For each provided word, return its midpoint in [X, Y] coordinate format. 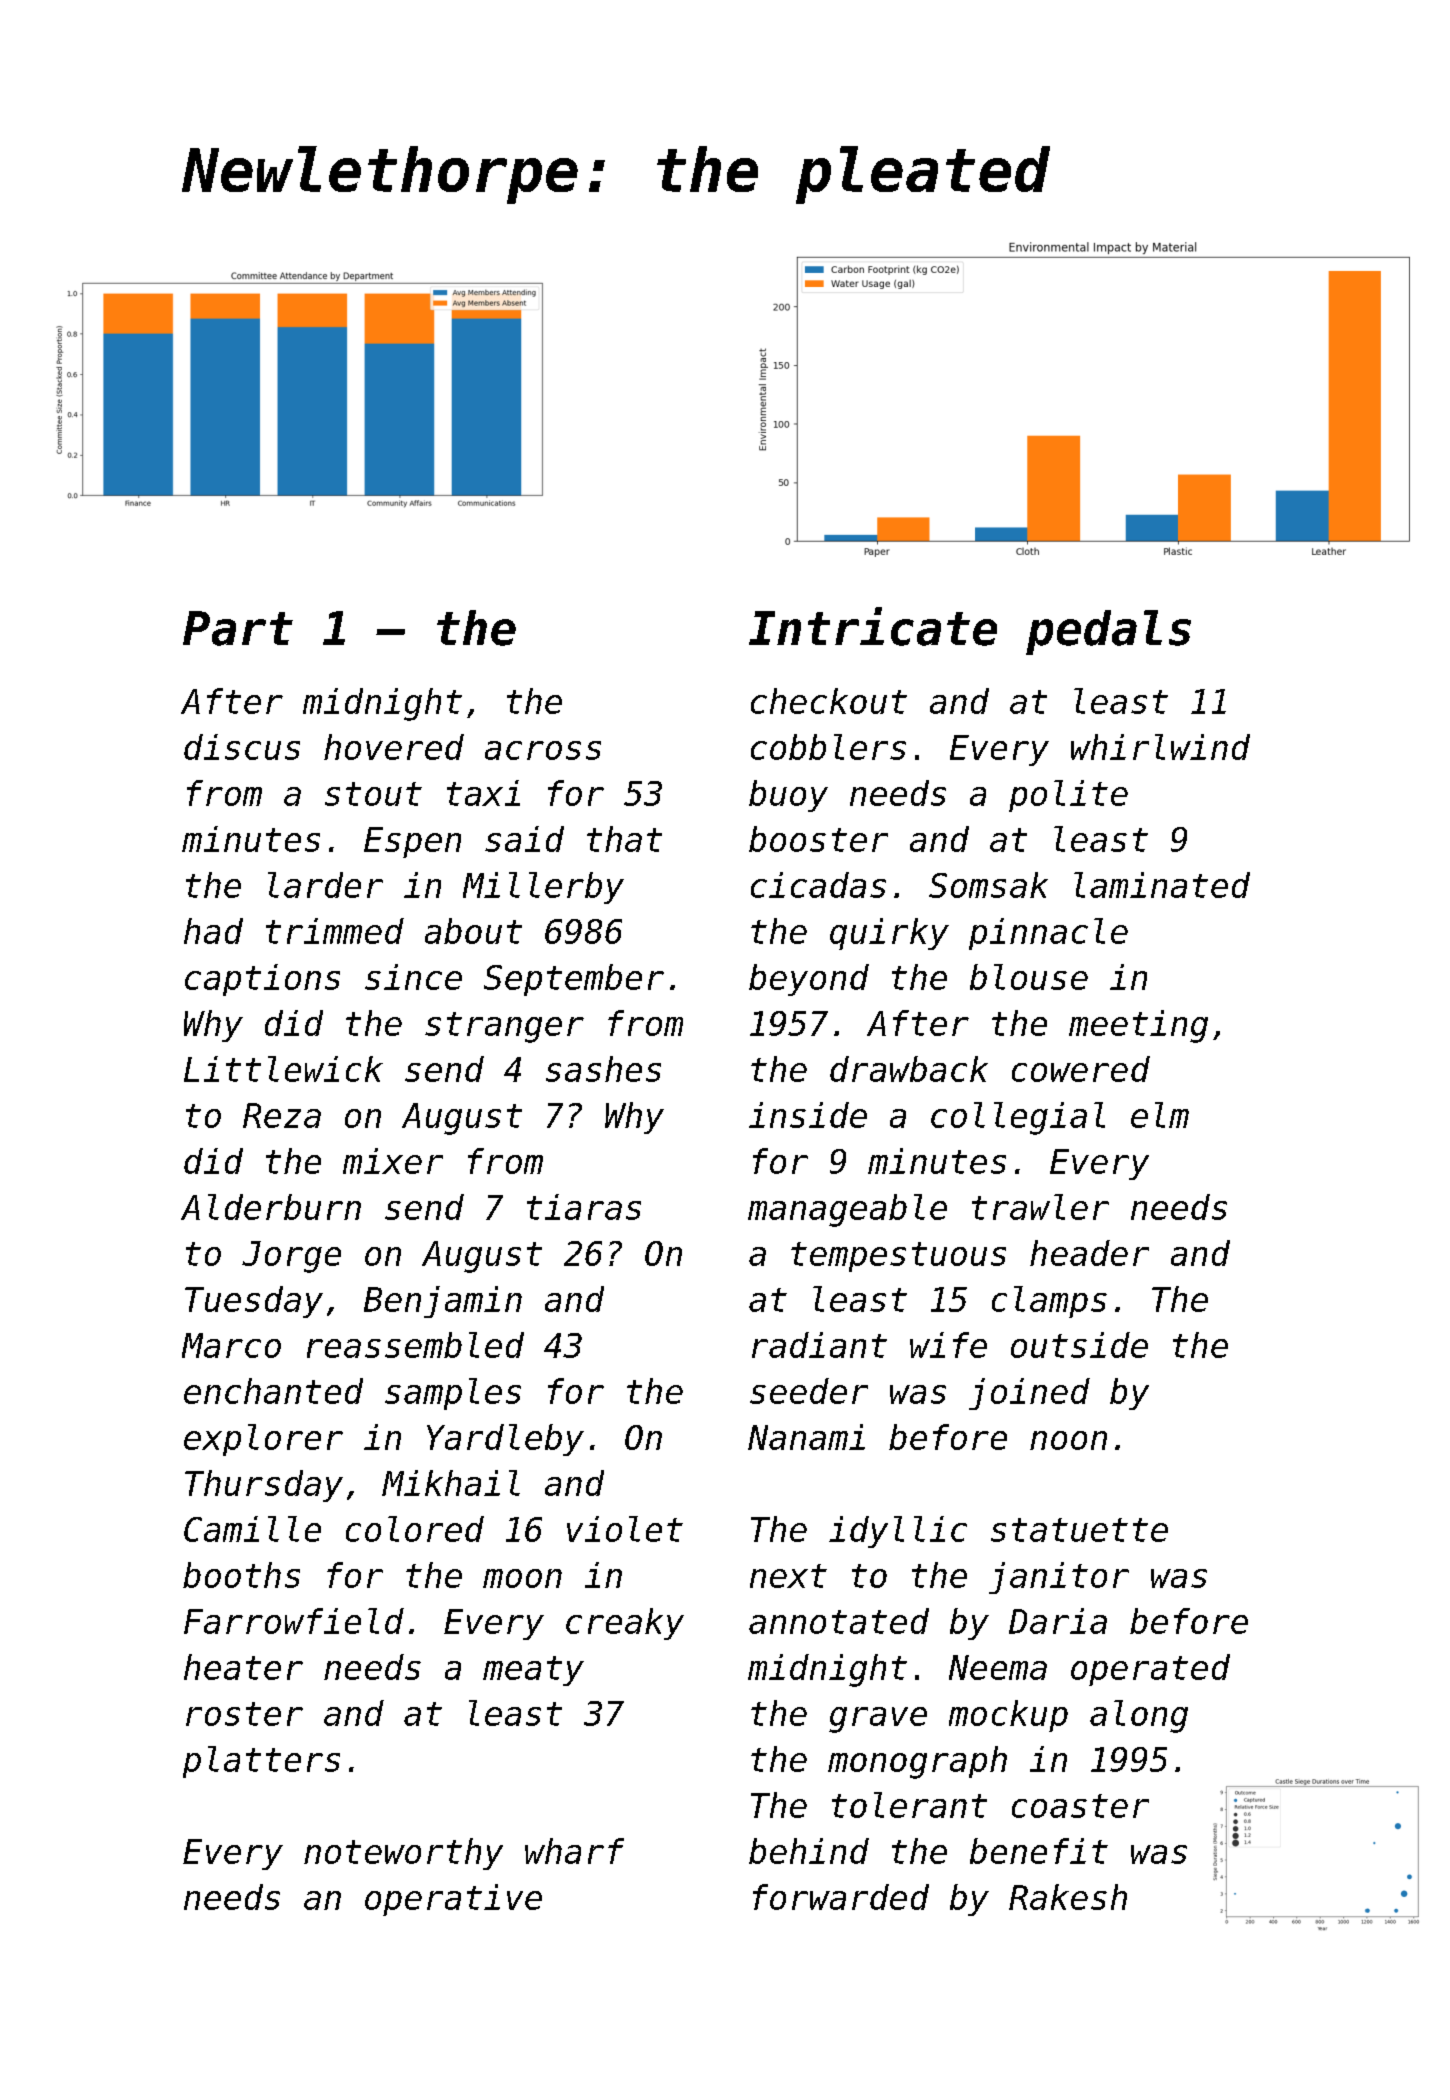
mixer [393, 1161]
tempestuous [898, 1257]
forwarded [841, 1897]
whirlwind [1160, 747]
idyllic [898, 1532]
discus [242, 747]
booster [818, 839]
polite [1068, 796]
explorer [263, 1440]
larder [325, 885]
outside [1079, 1345]
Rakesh [1068, 1897]
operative [453, 1900]
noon [1068, 1440]
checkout [829, 701]
